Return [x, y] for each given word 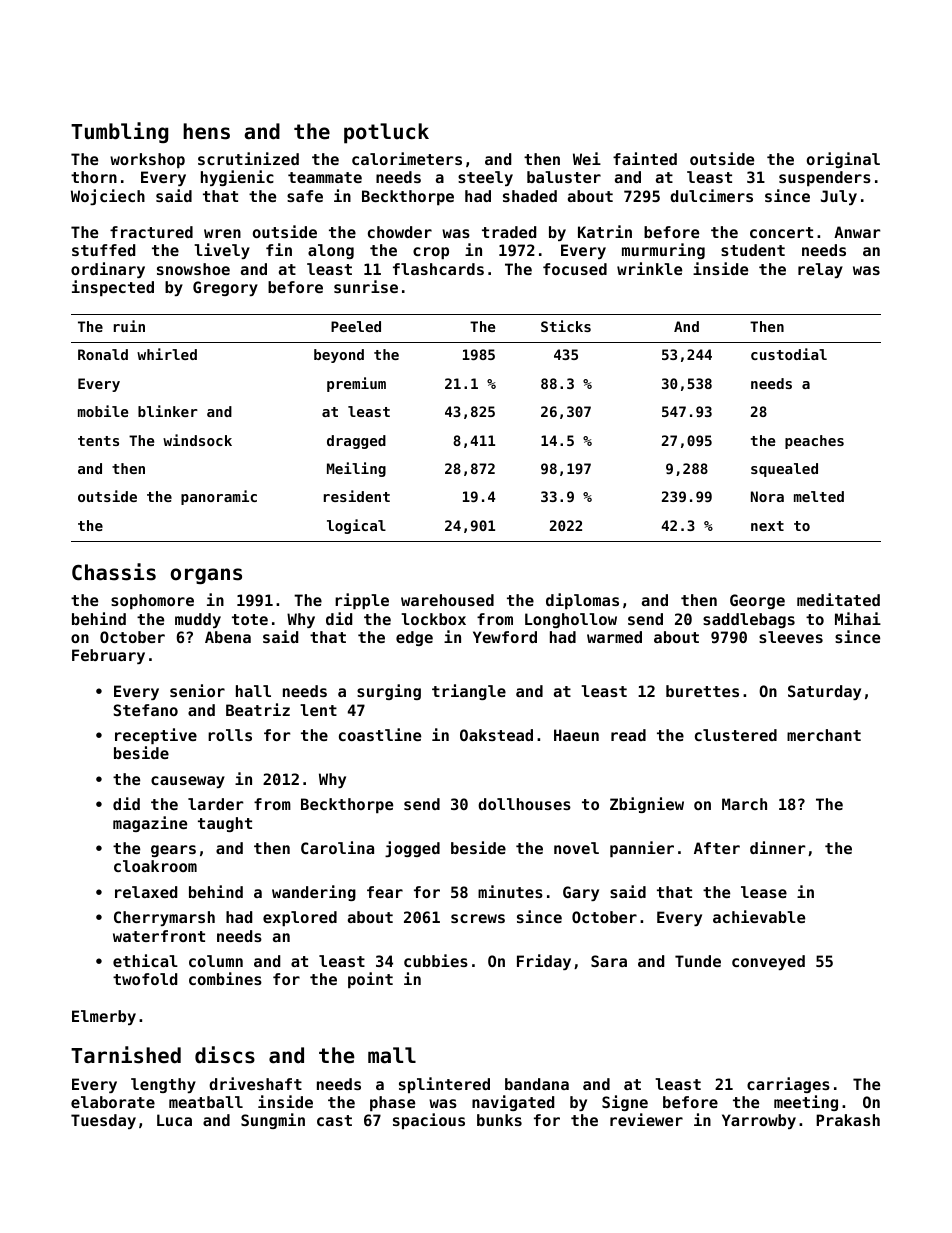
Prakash [848, 1120]
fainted [645, 158]
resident [357, 496]
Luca [174, 1120]
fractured [151, 232]
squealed [784, 470]
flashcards [438, 269]
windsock [197, 440]
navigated [513, 1103]
